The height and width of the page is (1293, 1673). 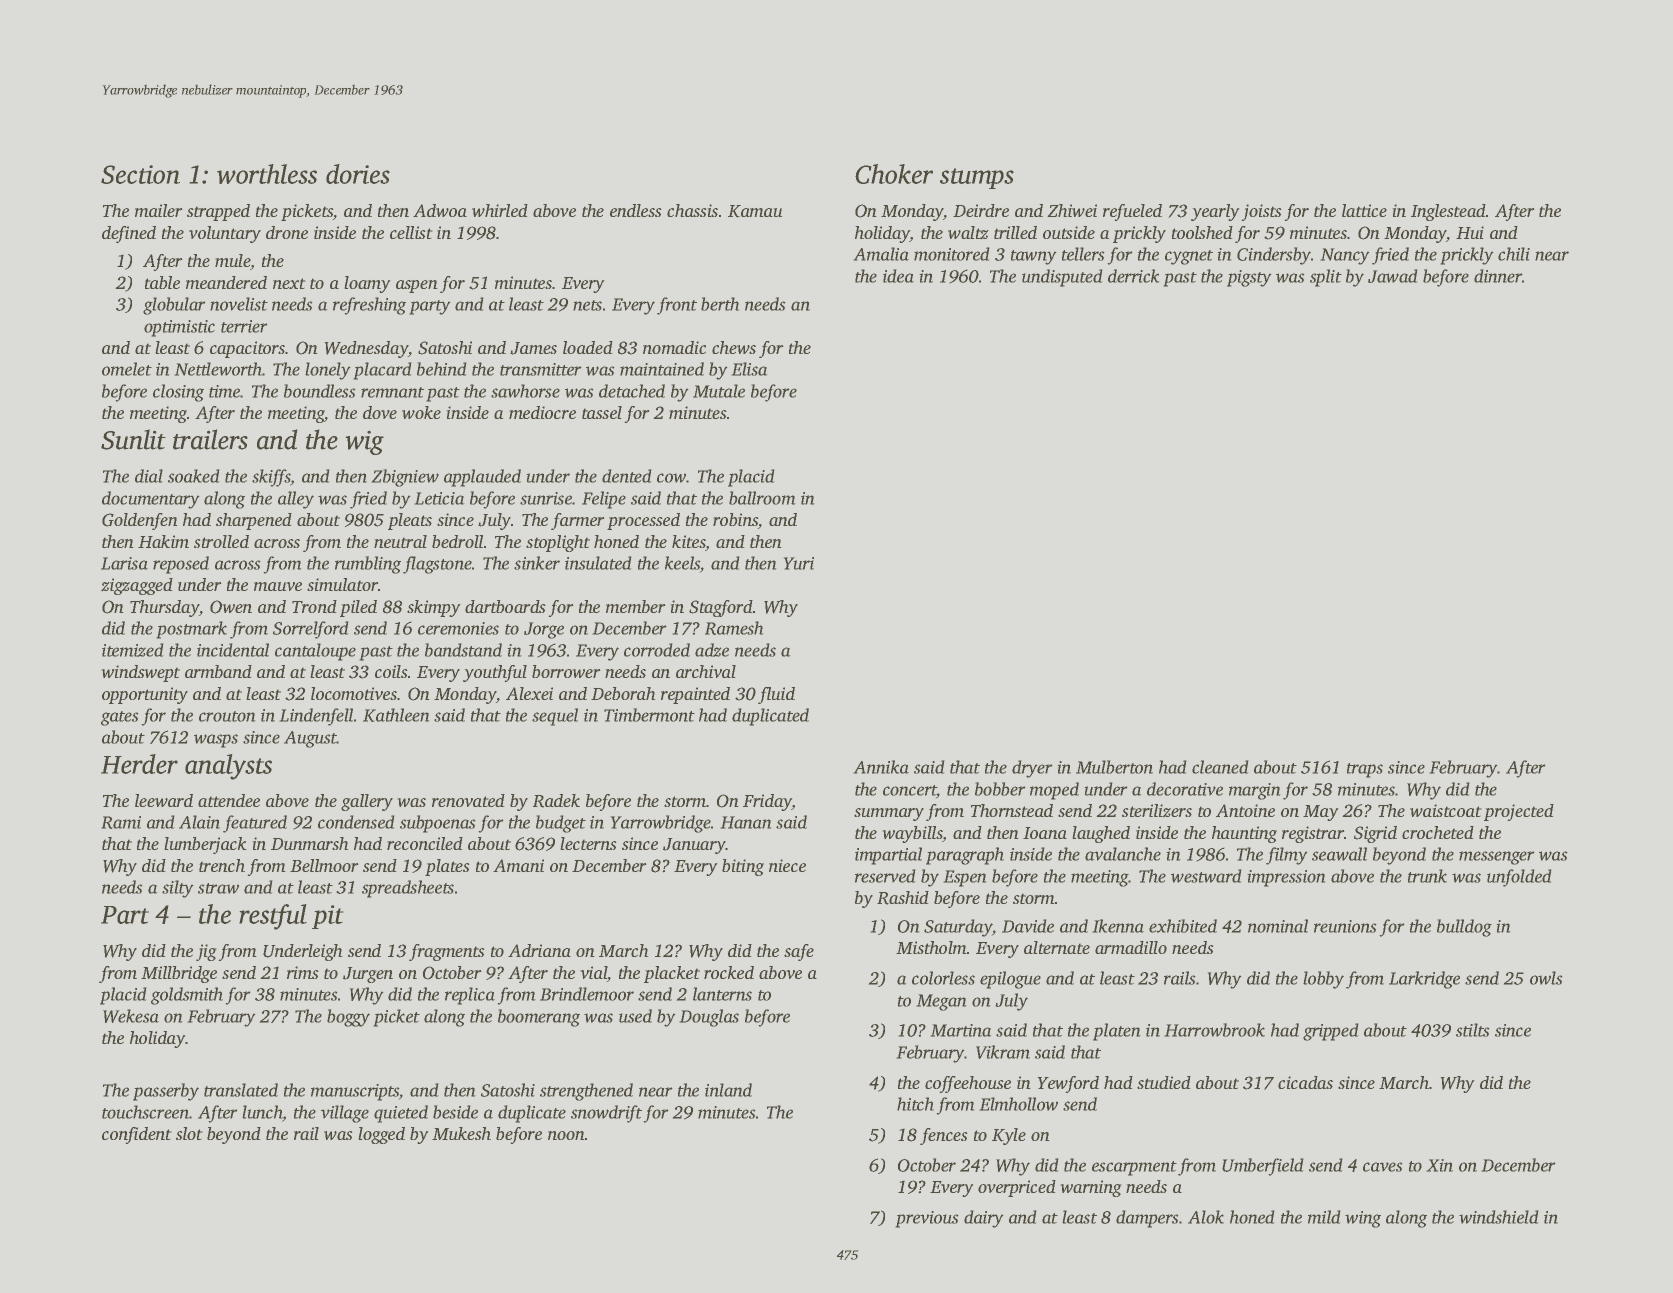 What do you see at coordinates (314, 606) in the page?
I see `Trond` at bounding box center [314, 606].
